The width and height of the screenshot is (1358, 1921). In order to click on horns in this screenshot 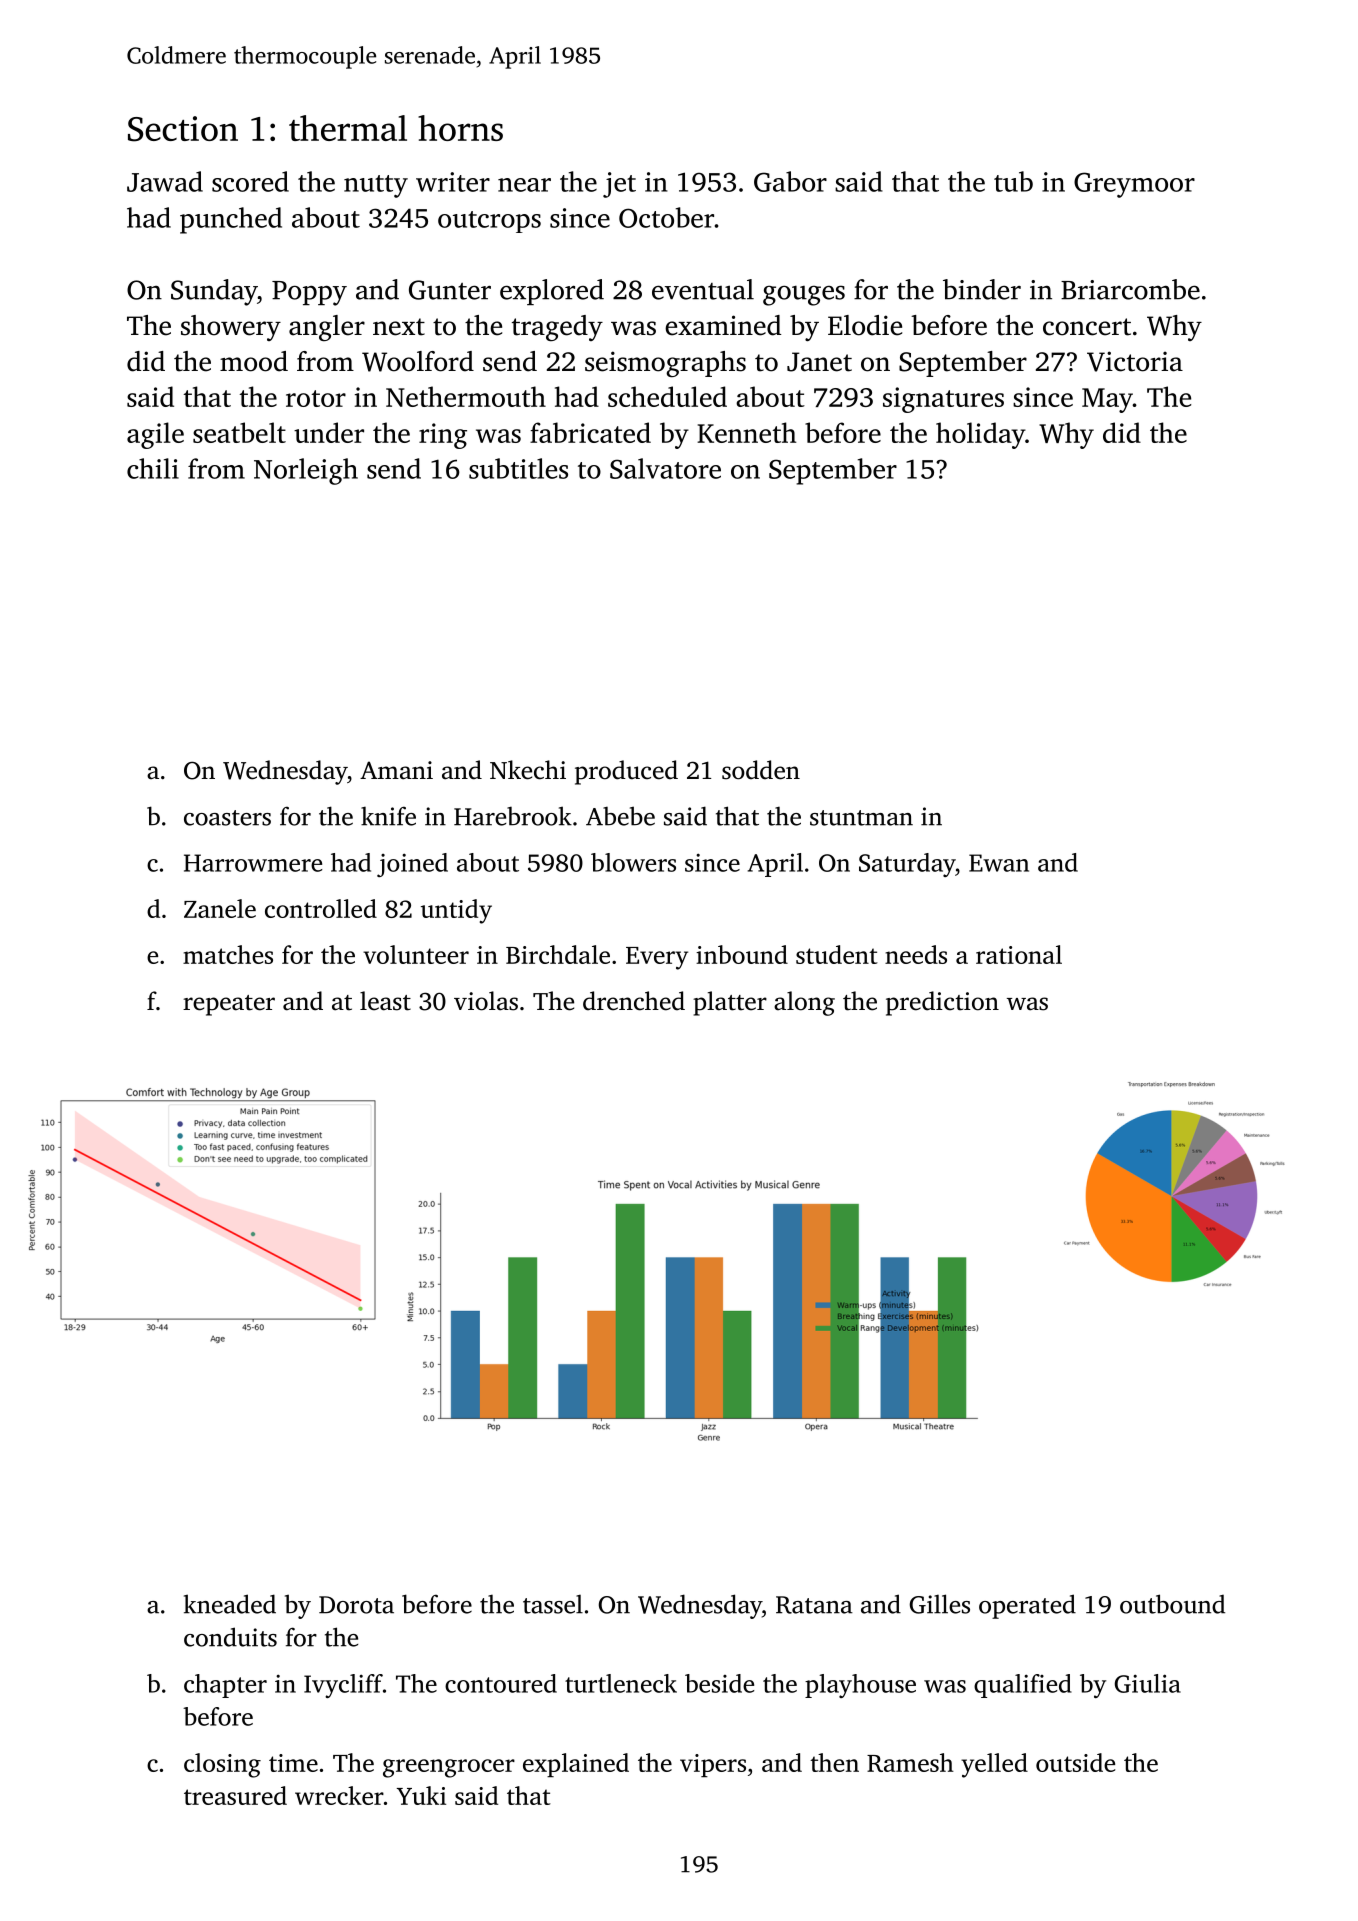, I will do `click(460, 128)`.
